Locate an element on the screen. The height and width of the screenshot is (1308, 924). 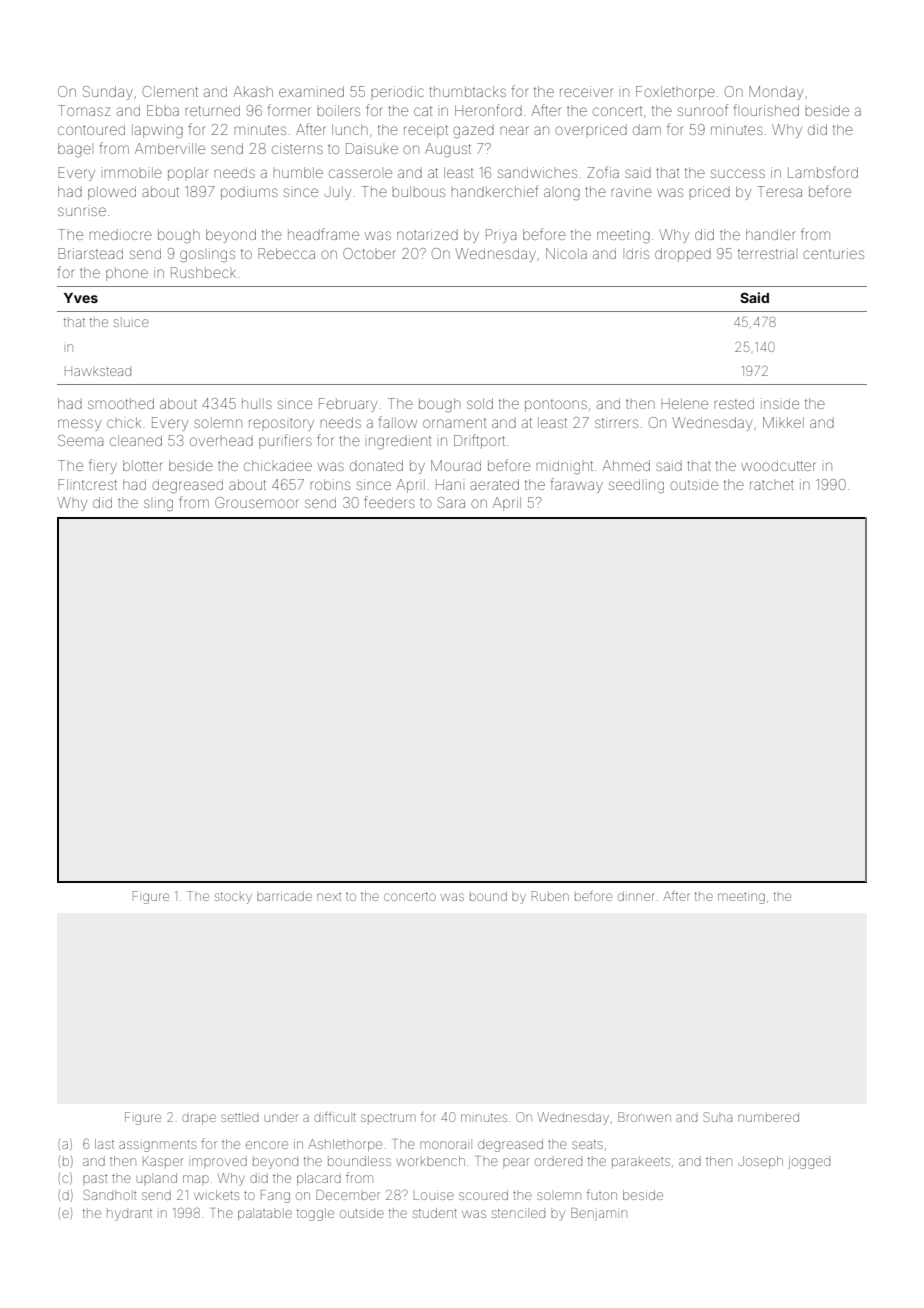
Rushbeck is located at coordinates (203, 272).
